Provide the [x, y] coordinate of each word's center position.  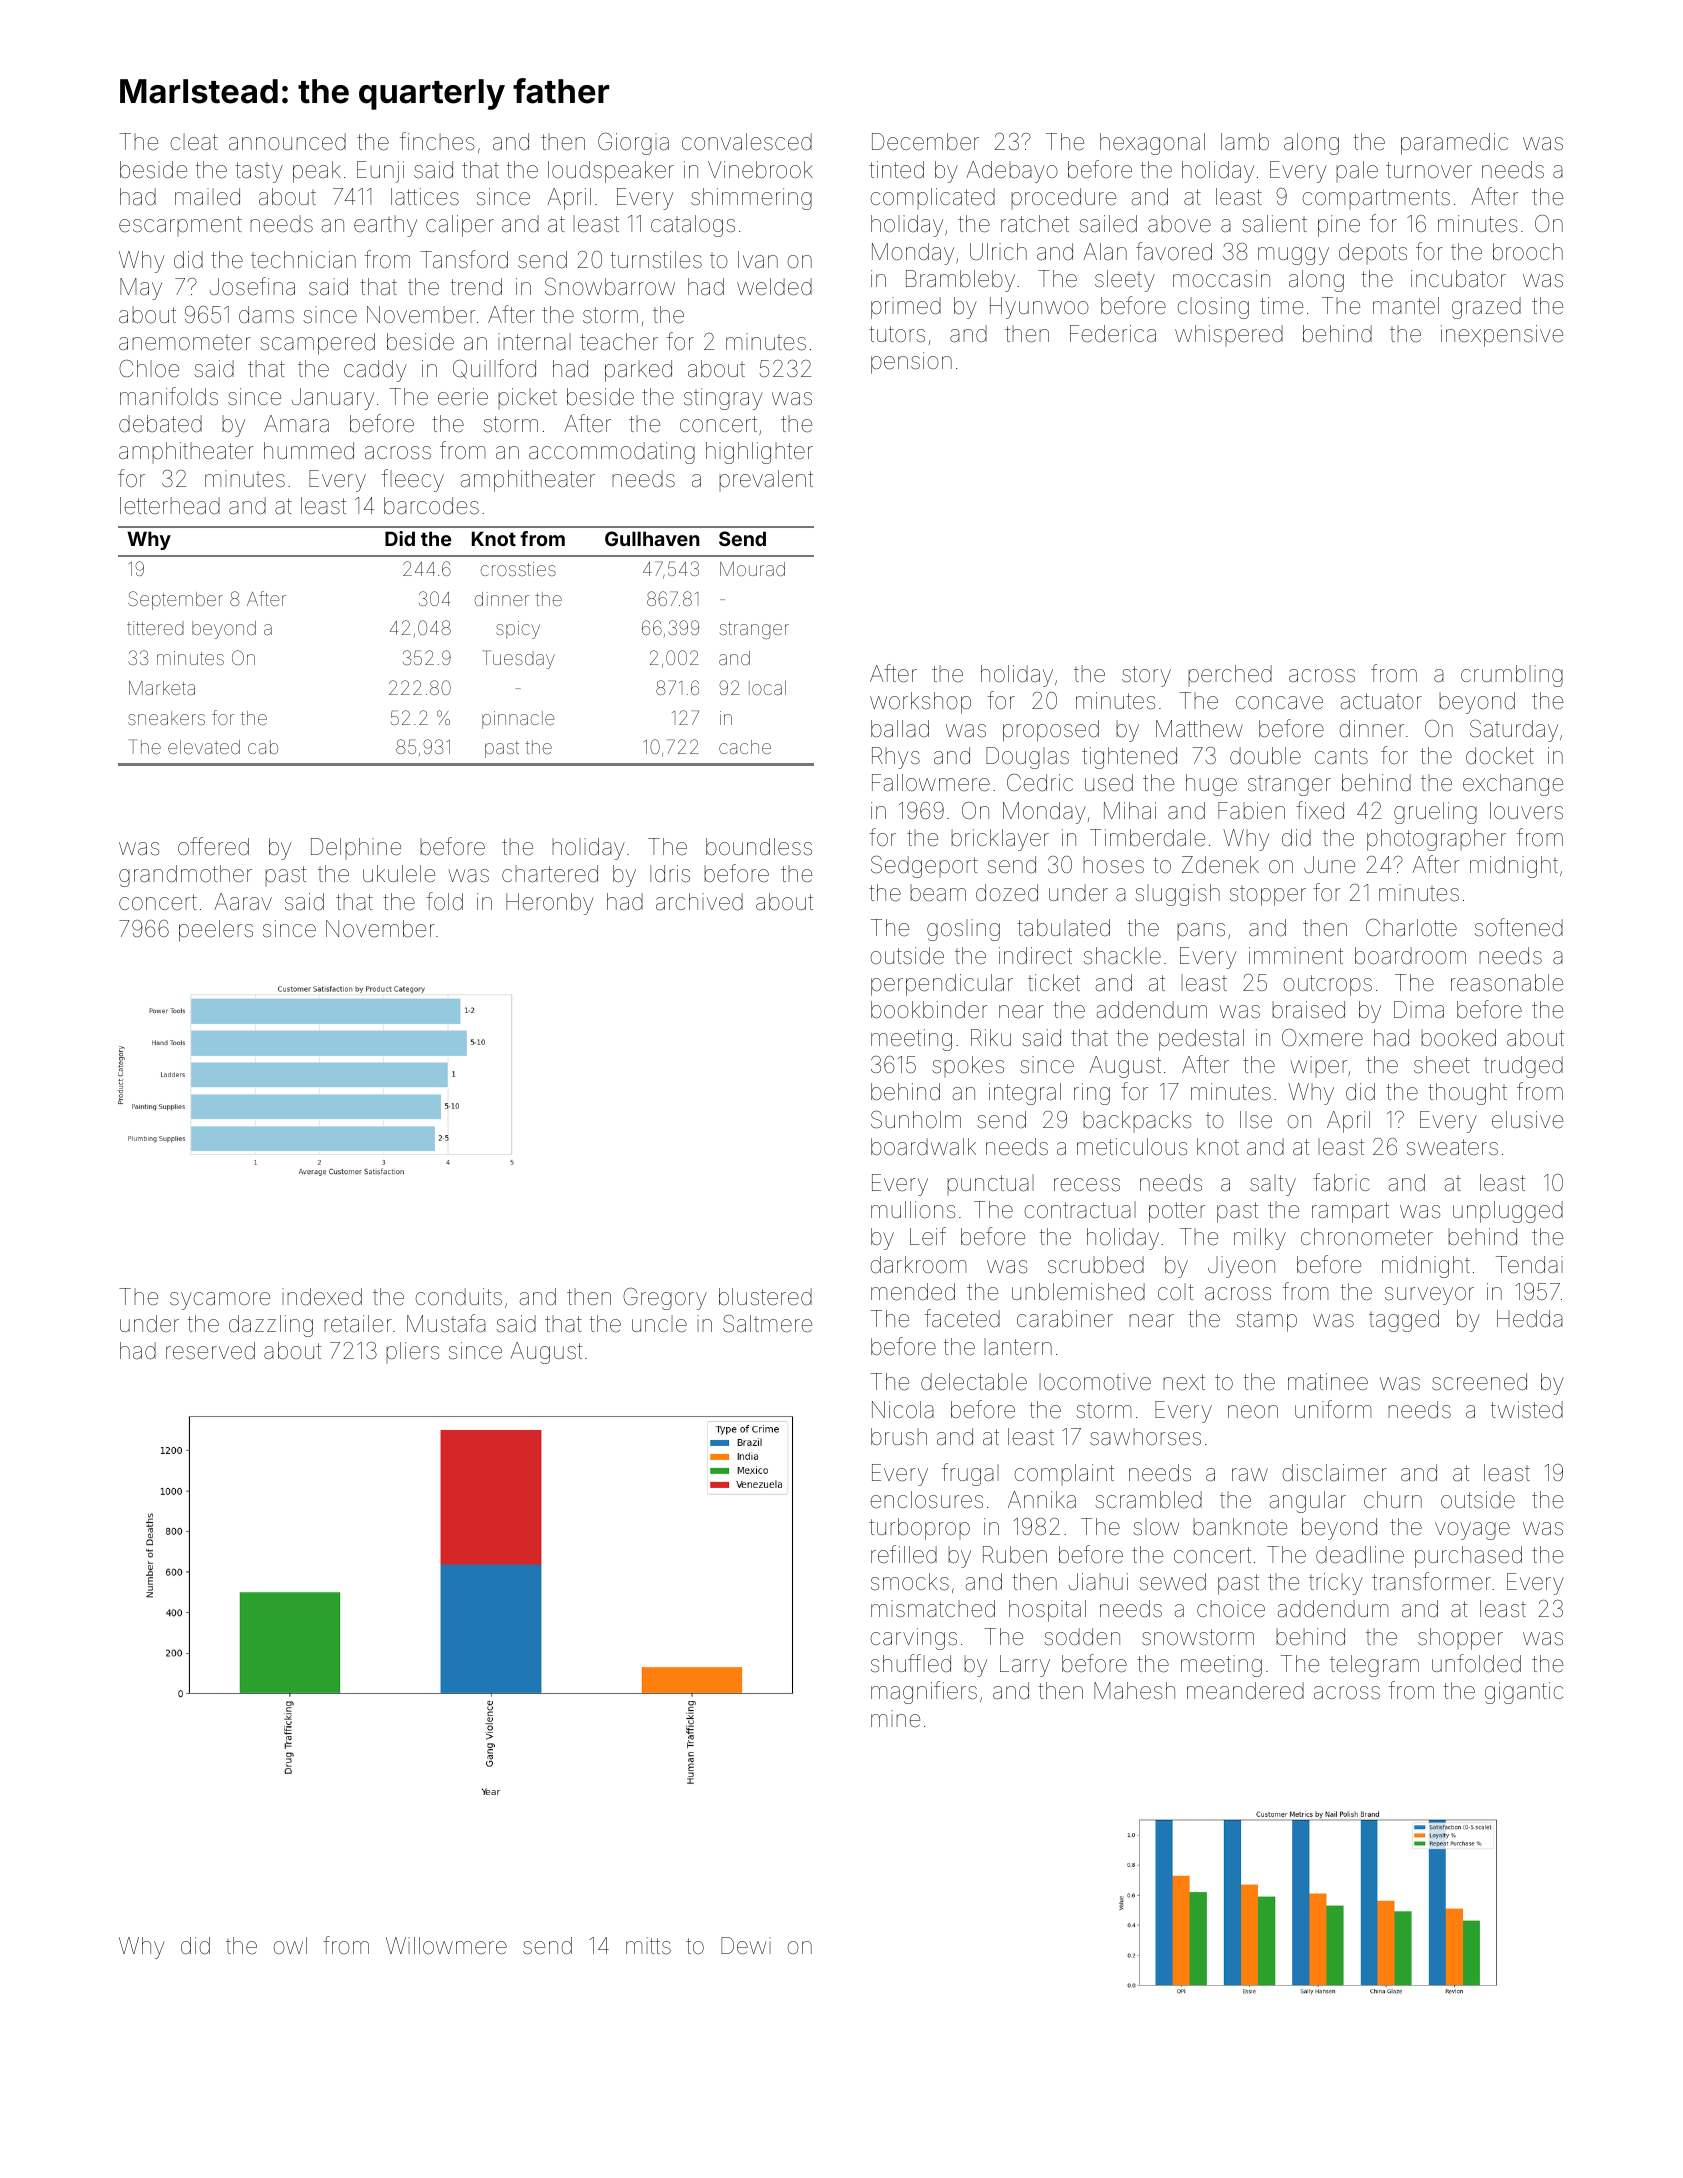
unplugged [1508, 1212]
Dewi [746, 1946]
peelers [216, 931]
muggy [1293, 256]
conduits [458, 1297]
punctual [990, 1184]
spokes [968, 1066]
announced [287, 142]
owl [290, 1945]
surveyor [1429, 1296]
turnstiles [656, 260]
